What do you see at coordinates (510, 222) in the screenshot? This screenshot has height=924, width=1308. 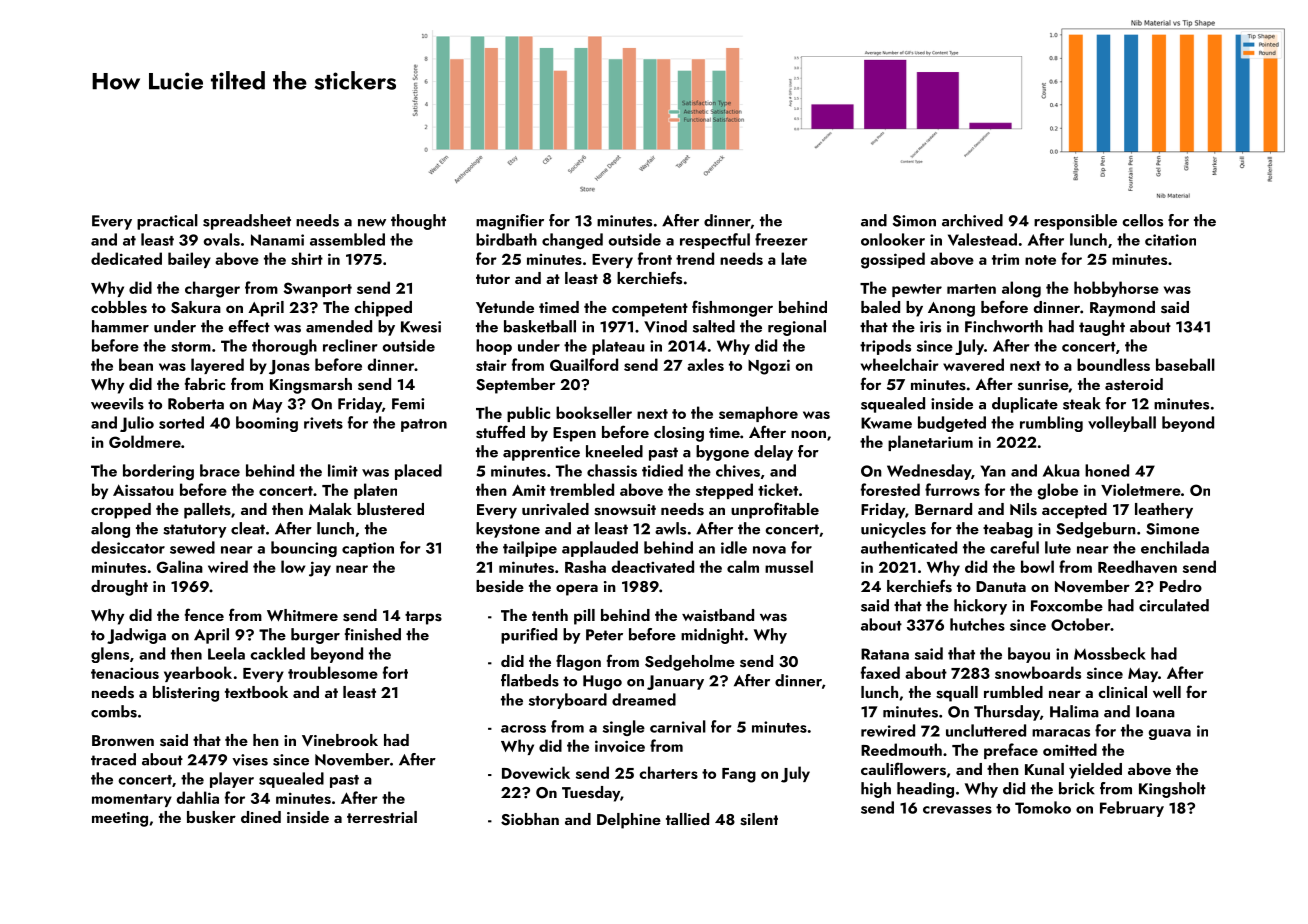 I see `magnifier` at bounding box center [510, 222].
